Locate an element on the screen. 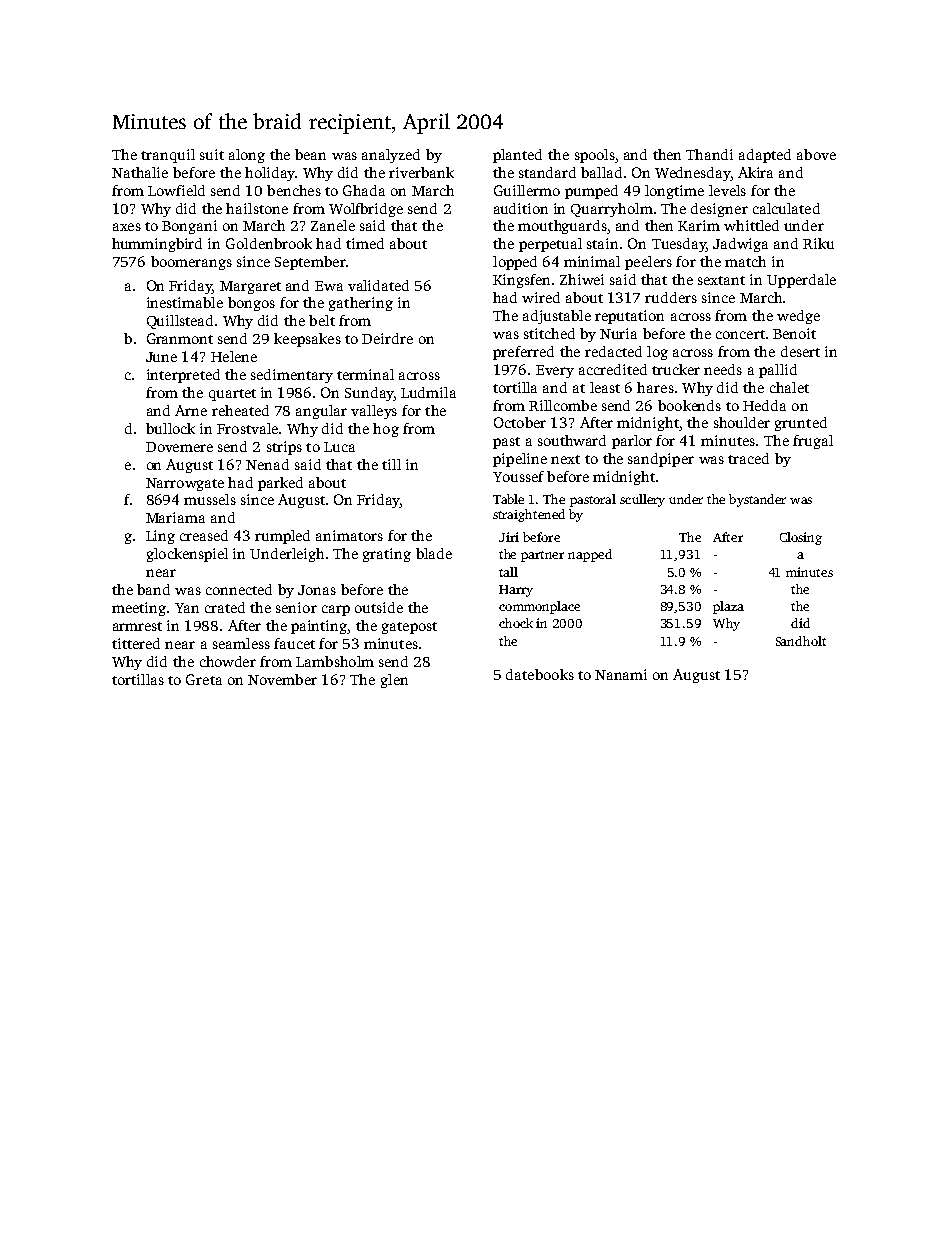 Image resolution: width=952 pixels, height=1233 pixels. longtime is located at coordinates (674, 192).
